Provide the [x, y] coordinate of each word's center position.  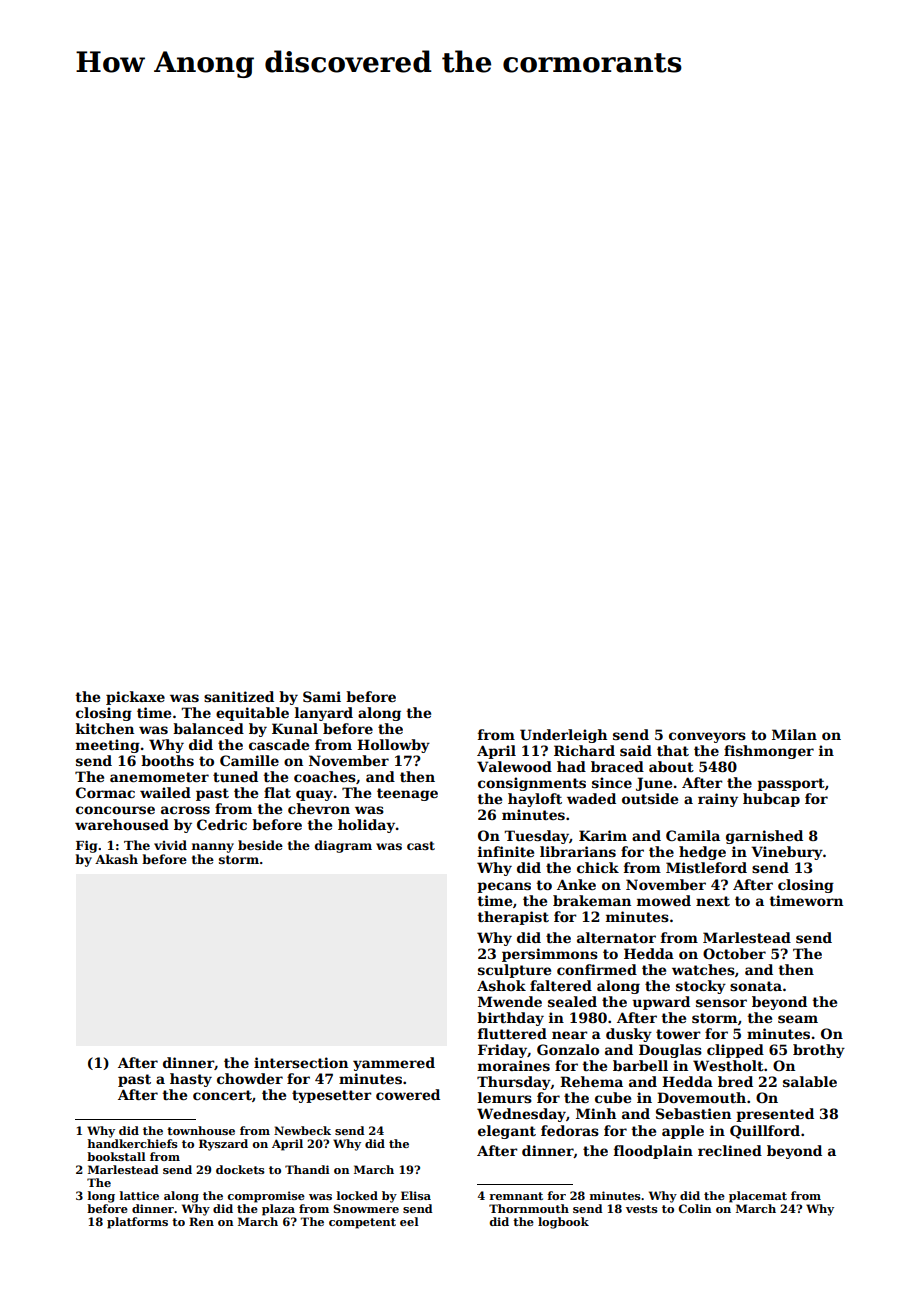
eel [409, 1221]
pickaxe [135, 698]
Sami [322, 696]
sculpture [514, 971]
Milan [794, 734]
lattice [139, 1195]
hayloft [535, 800]
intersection [301, 1062]
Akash [116, 859]
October [734, 953]
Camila [693, 835]
